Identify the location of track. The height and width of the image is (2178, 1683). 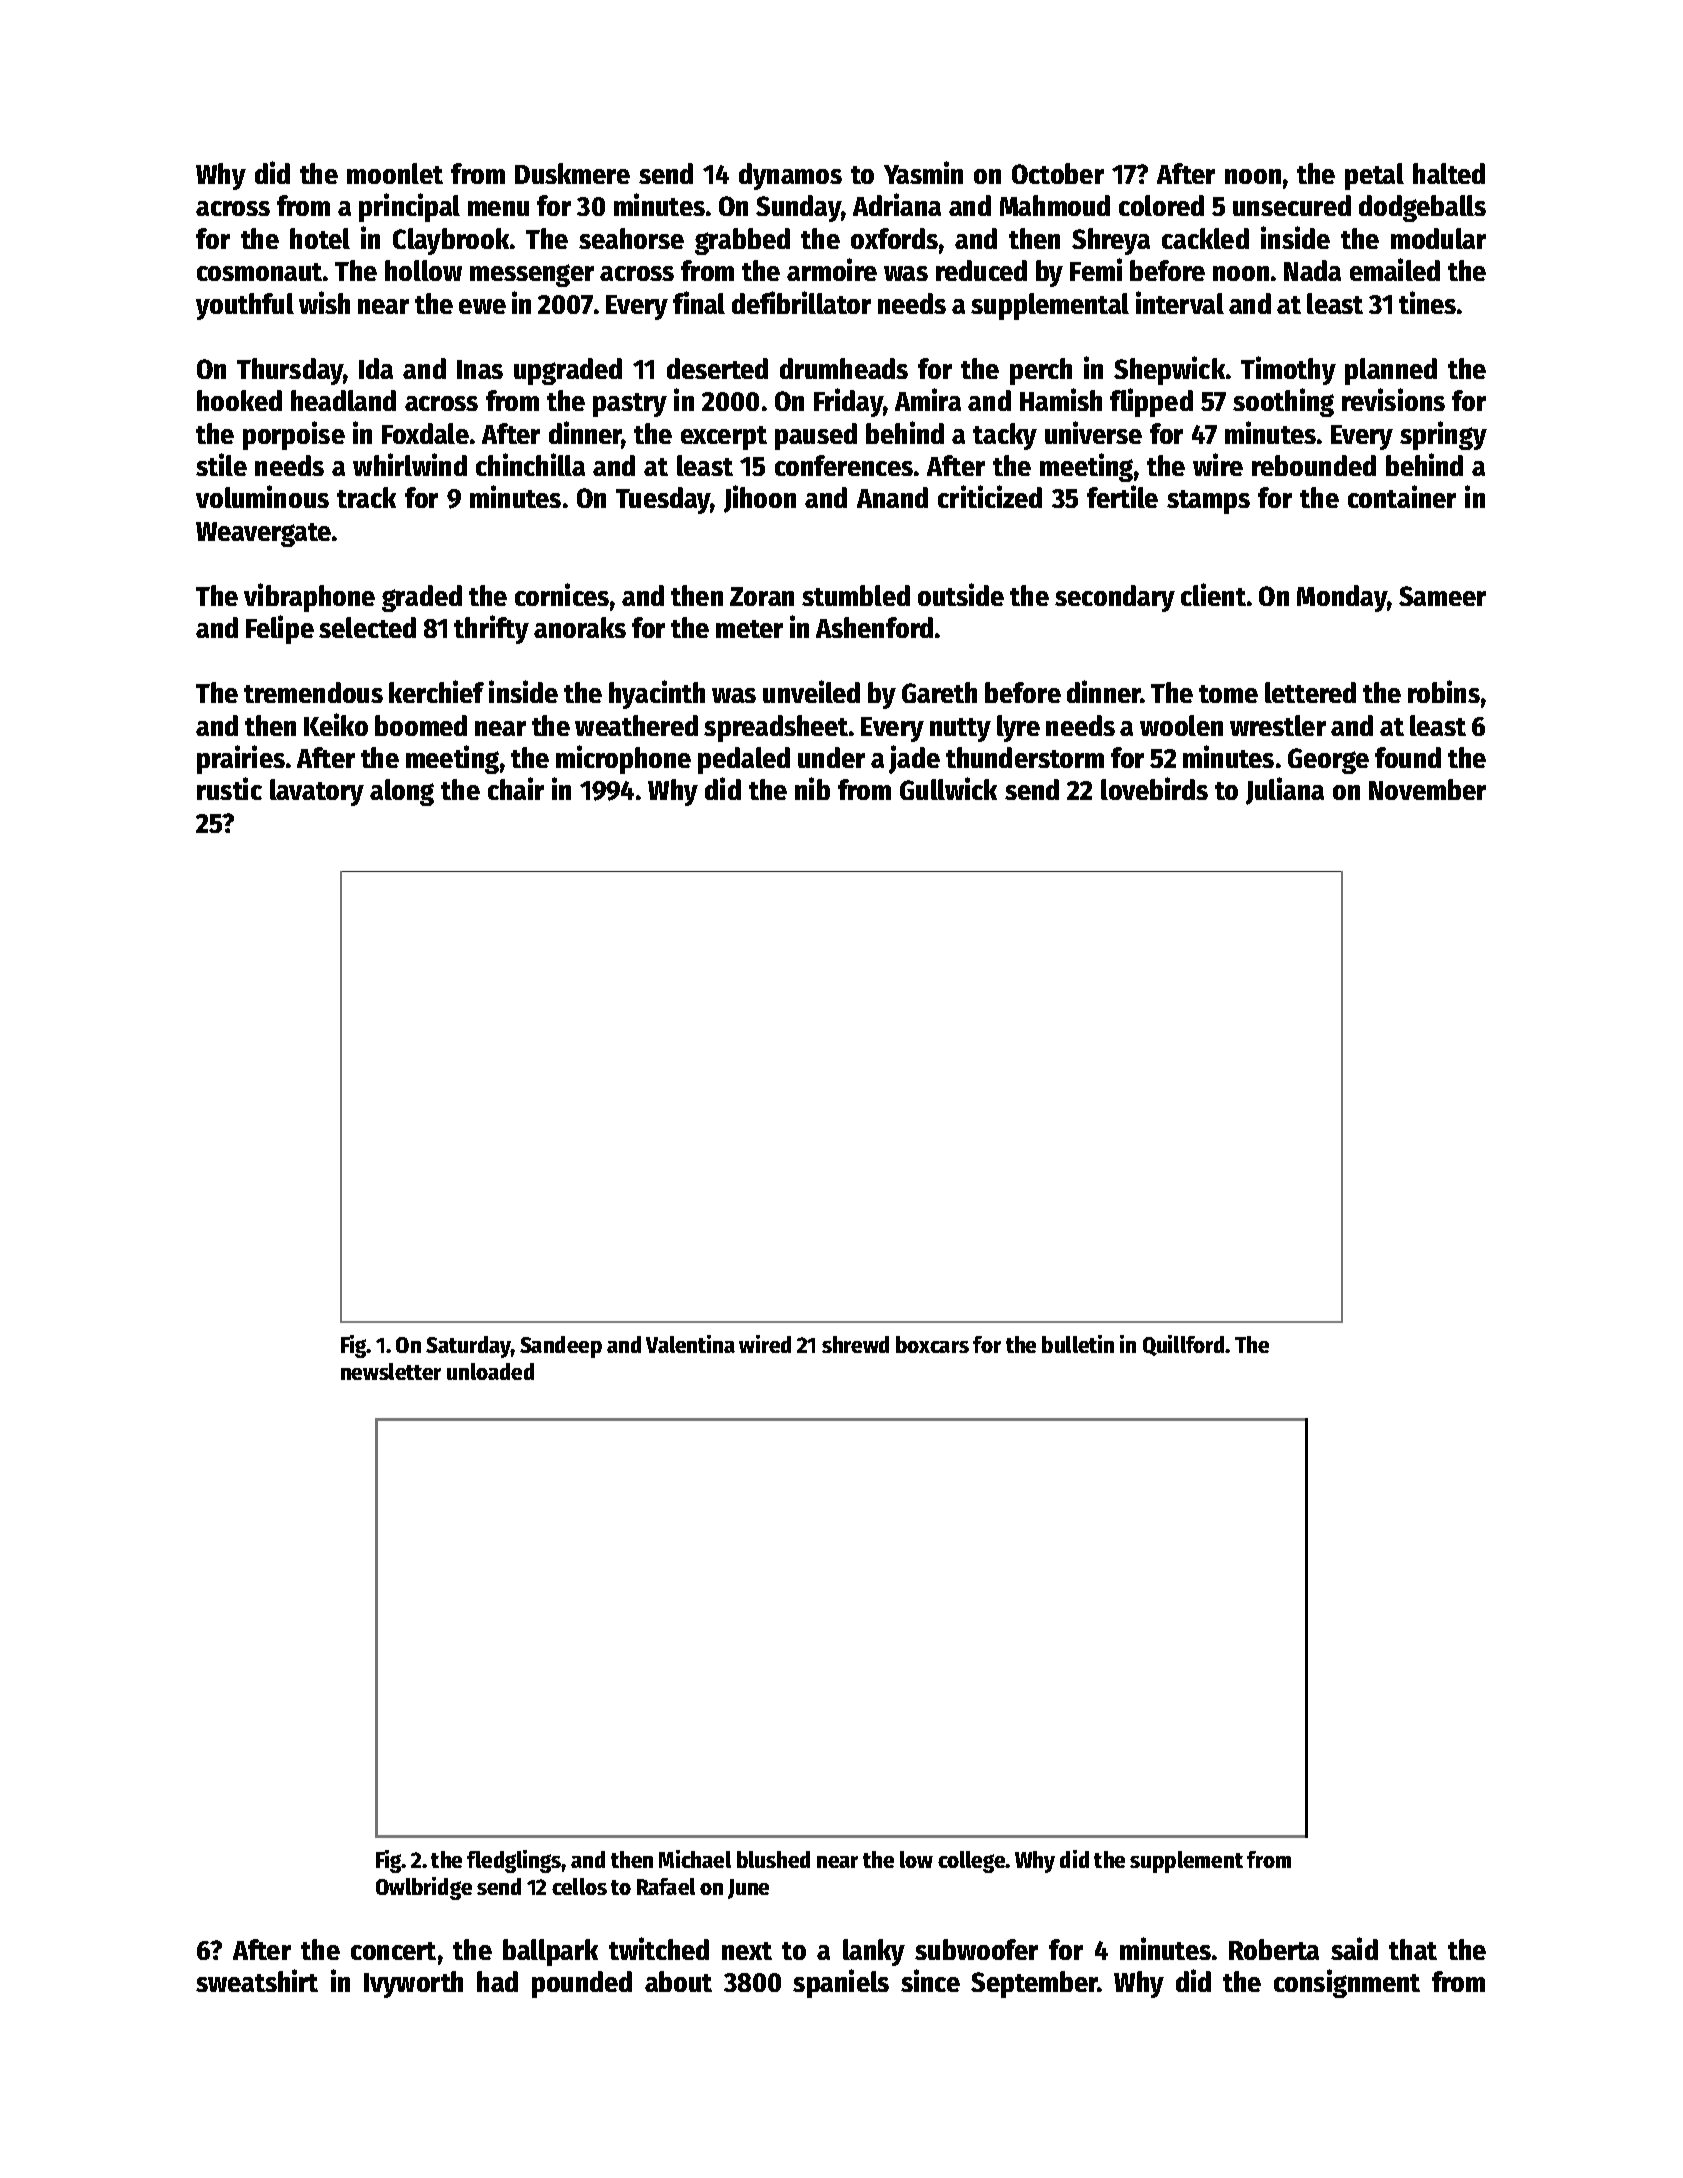
(366, 497).
